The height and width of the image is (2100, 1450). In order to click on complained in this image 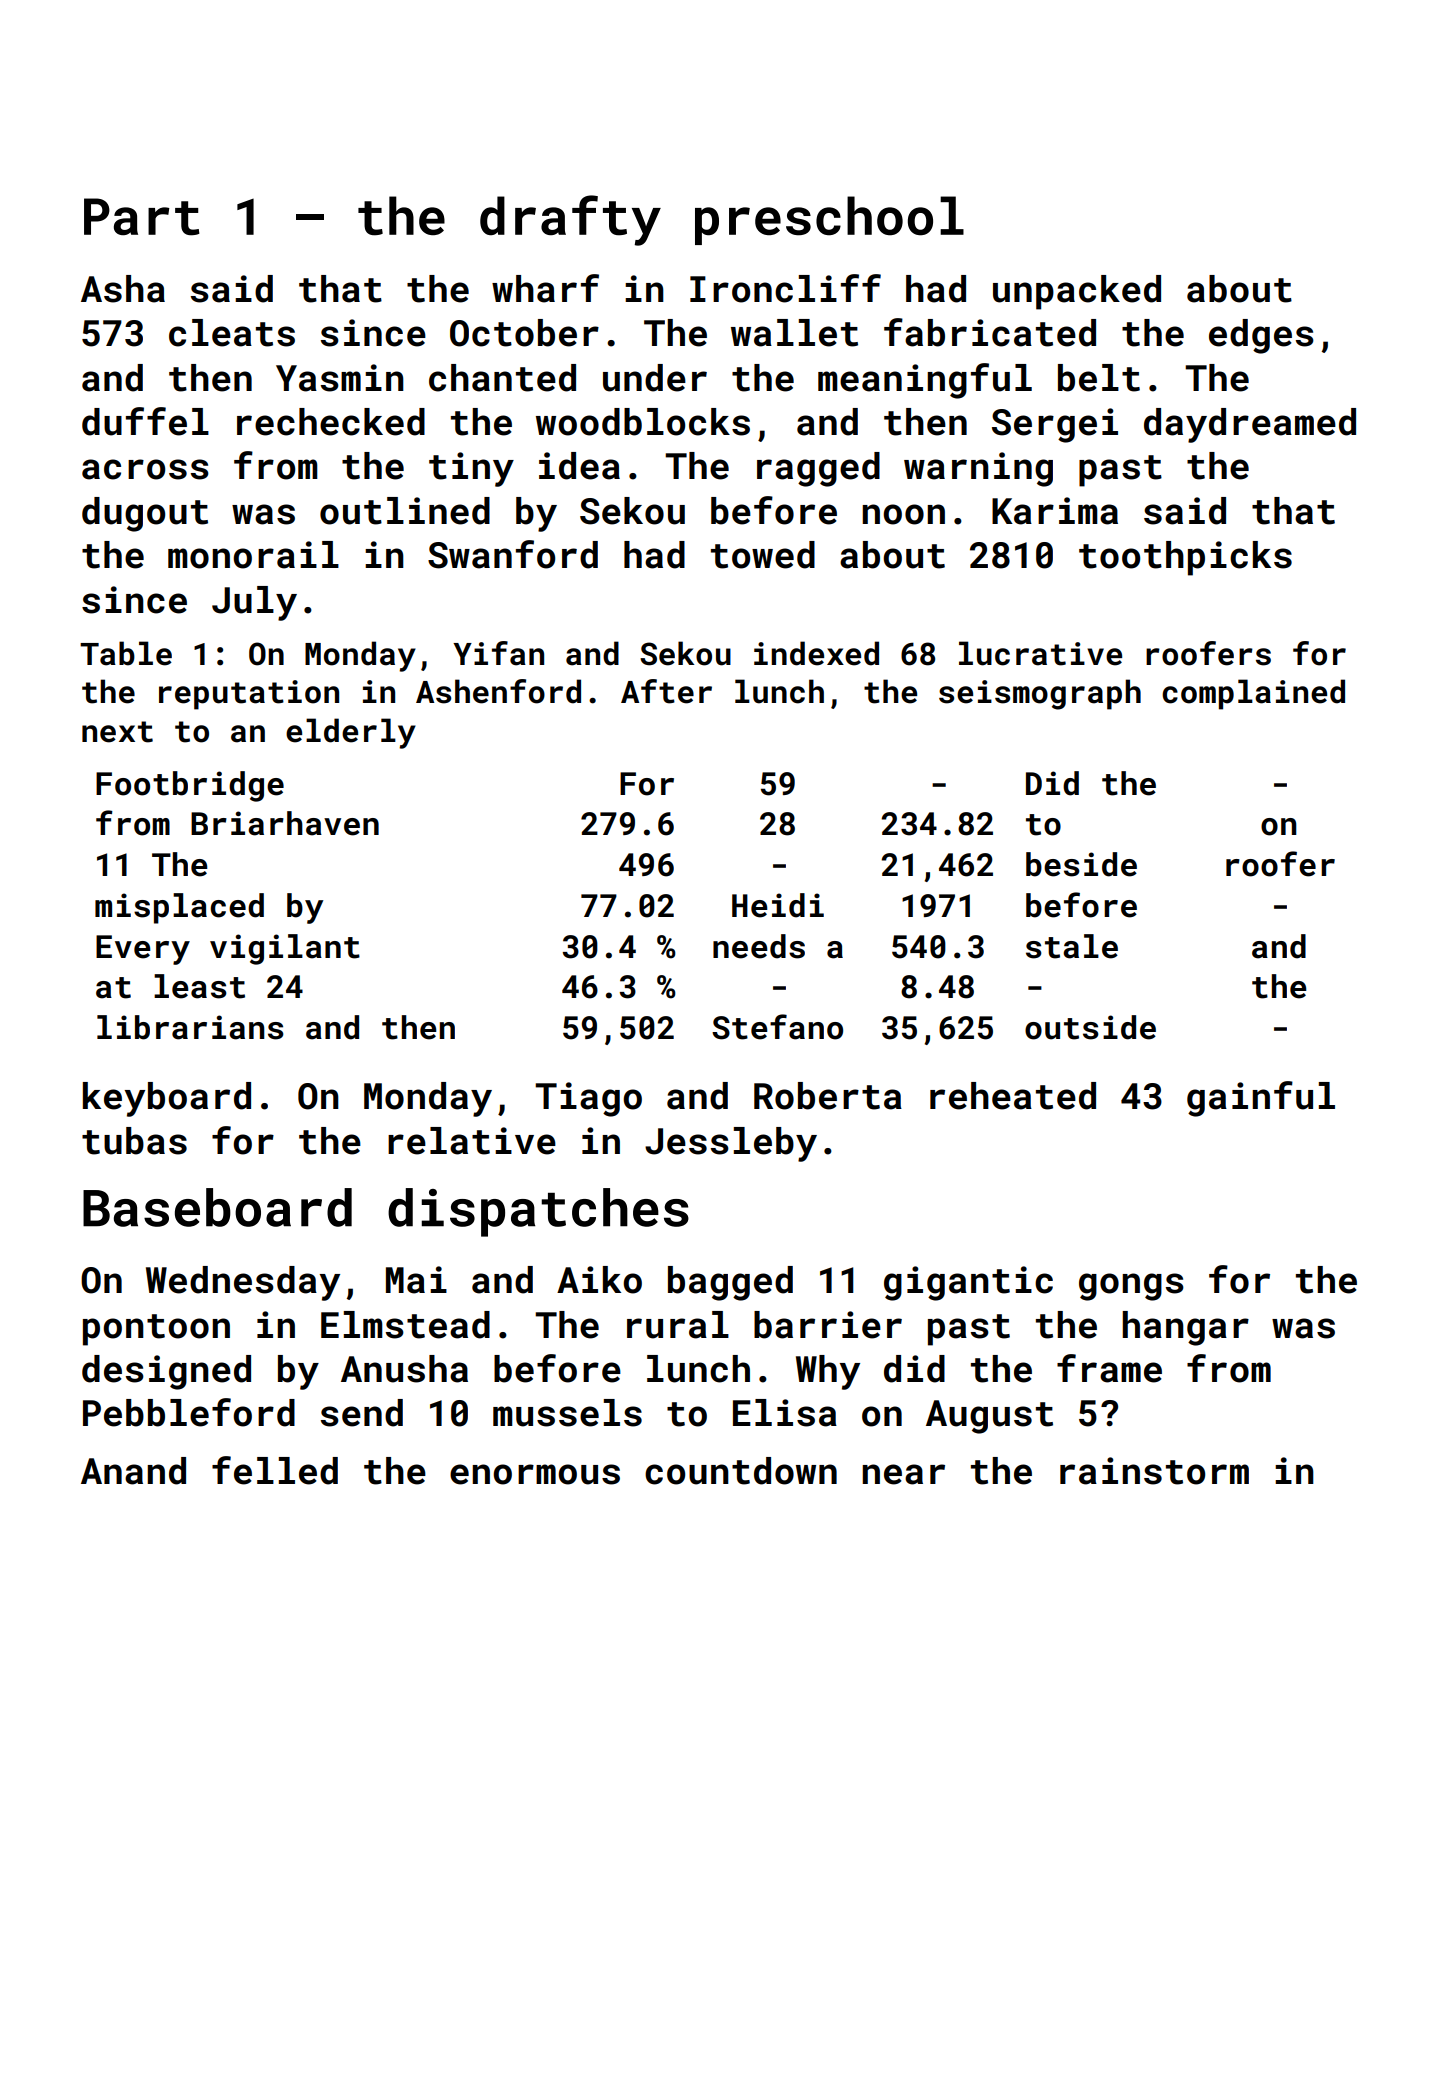, I will do `click(1253, 694)`.
